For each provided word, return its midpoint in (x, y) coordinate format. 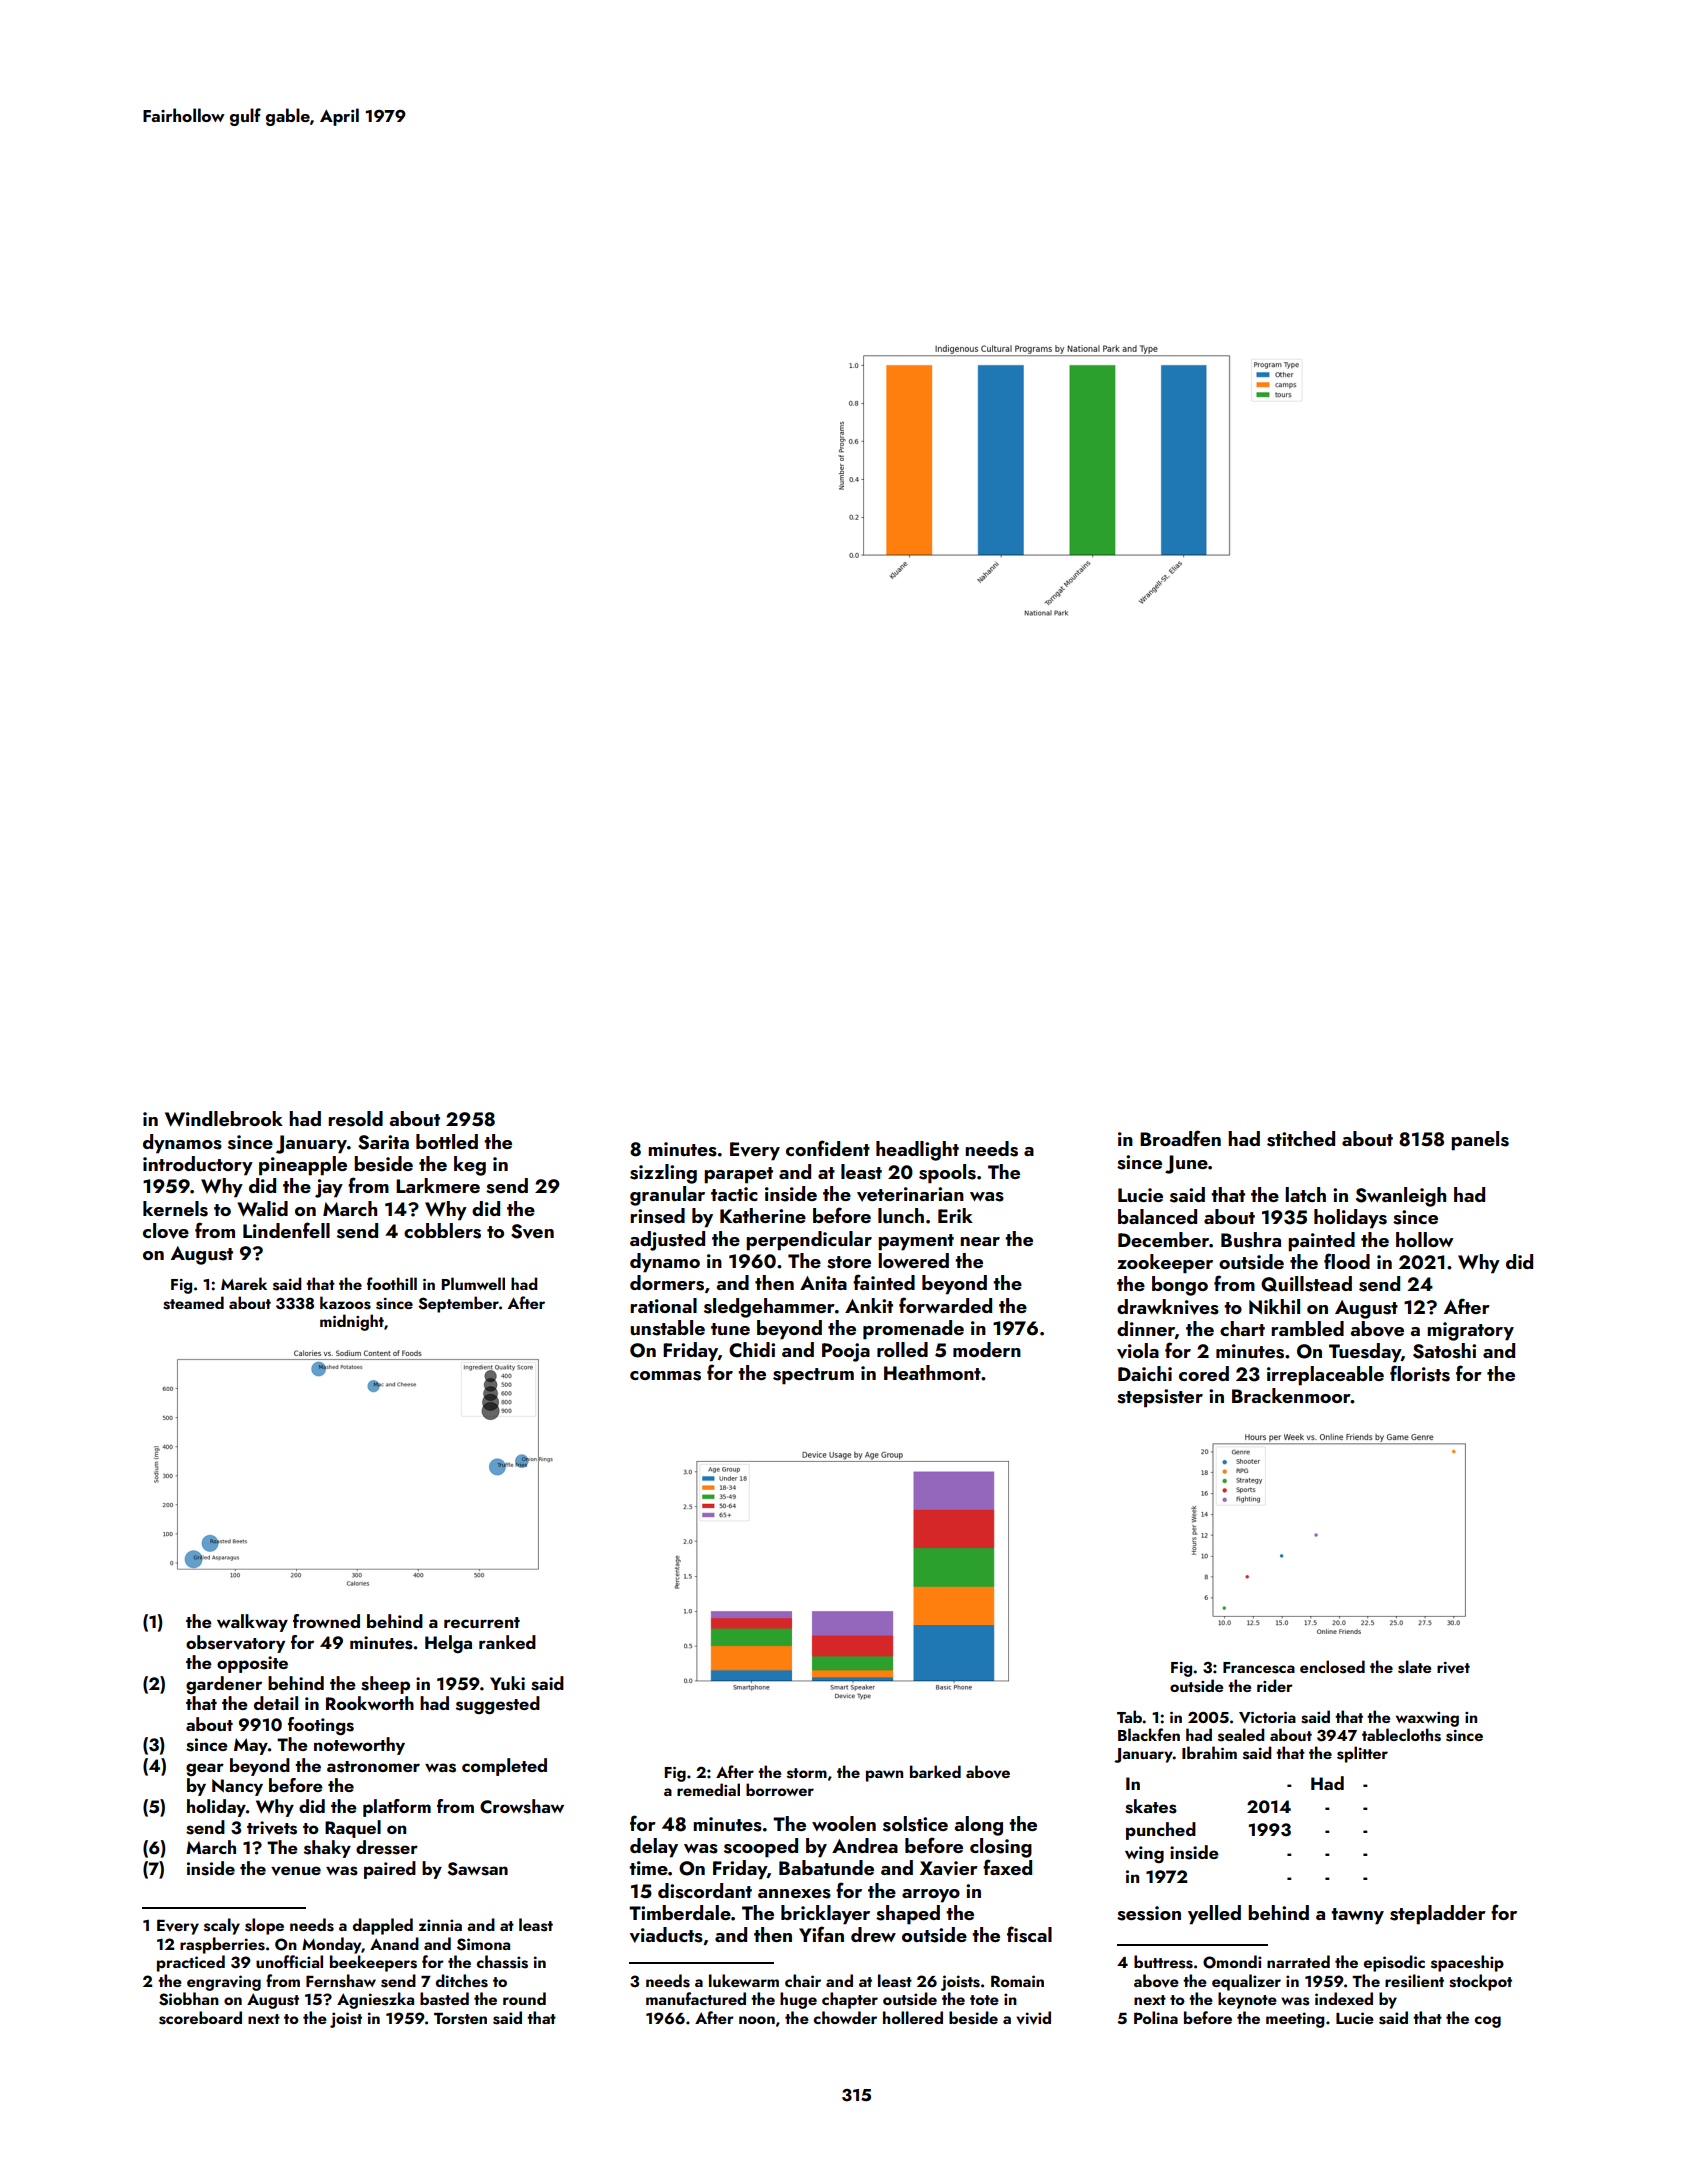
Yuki (507, 1683)
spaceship (1467, 1963)
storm (807, 1773)
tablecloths (1401, 1735)
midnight (352, 1322)
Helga (448, 1644)
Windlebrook (224, 1119)
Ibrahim (1209, 1752)
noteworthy (359, 1746)
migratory (1470, 1331)
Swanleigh (1401, 1197)
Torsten (460, 2019)
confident (828, 1148)
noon (757, 2020)
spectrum (813, 1376)
